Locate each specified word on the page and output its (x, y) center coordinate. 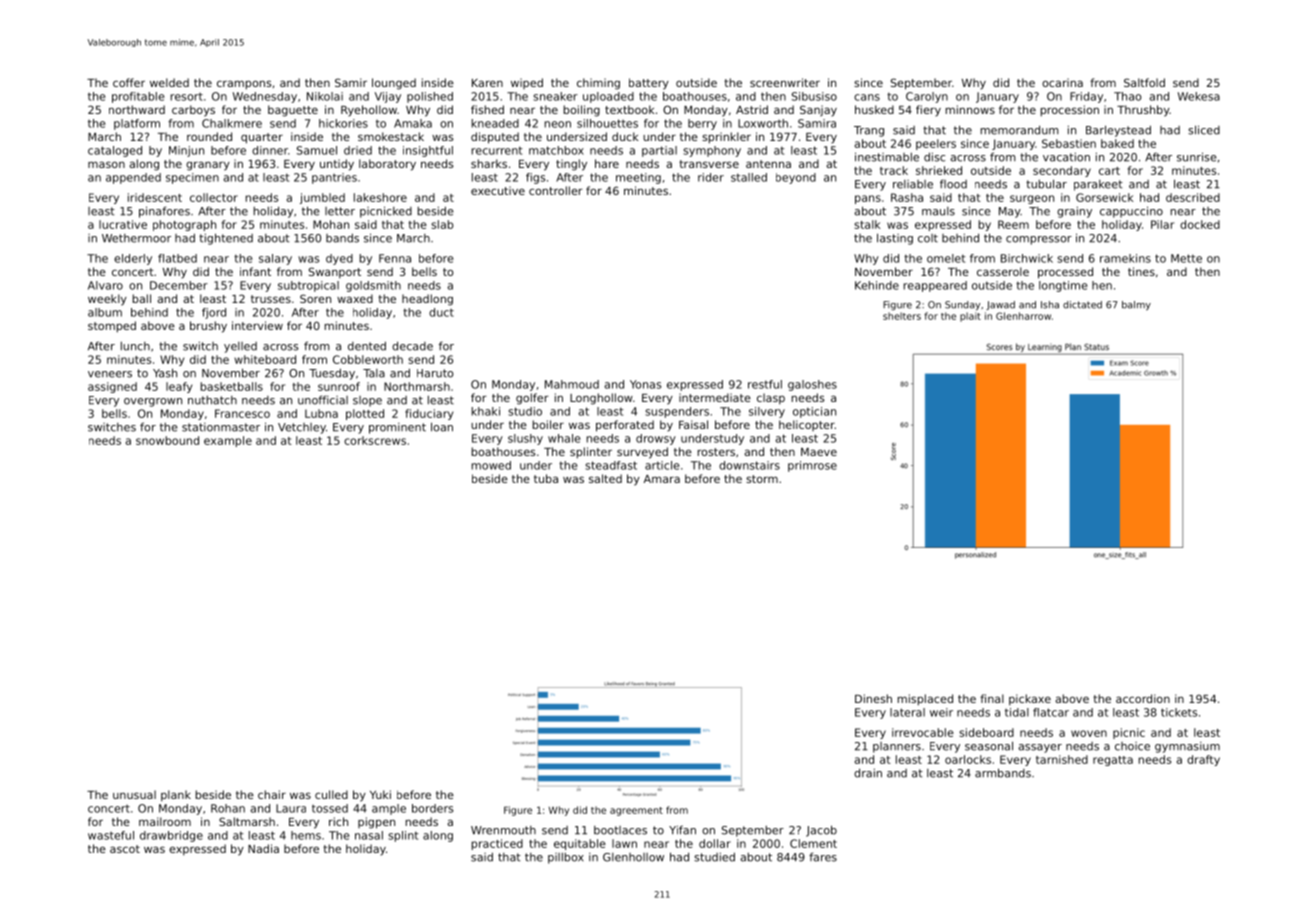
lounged (394, 84)
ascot (125, 849)
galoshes (812, 385)
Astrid (752, 109)
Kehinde (877, 285)
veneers (110, 374)
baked (1117, 143)
